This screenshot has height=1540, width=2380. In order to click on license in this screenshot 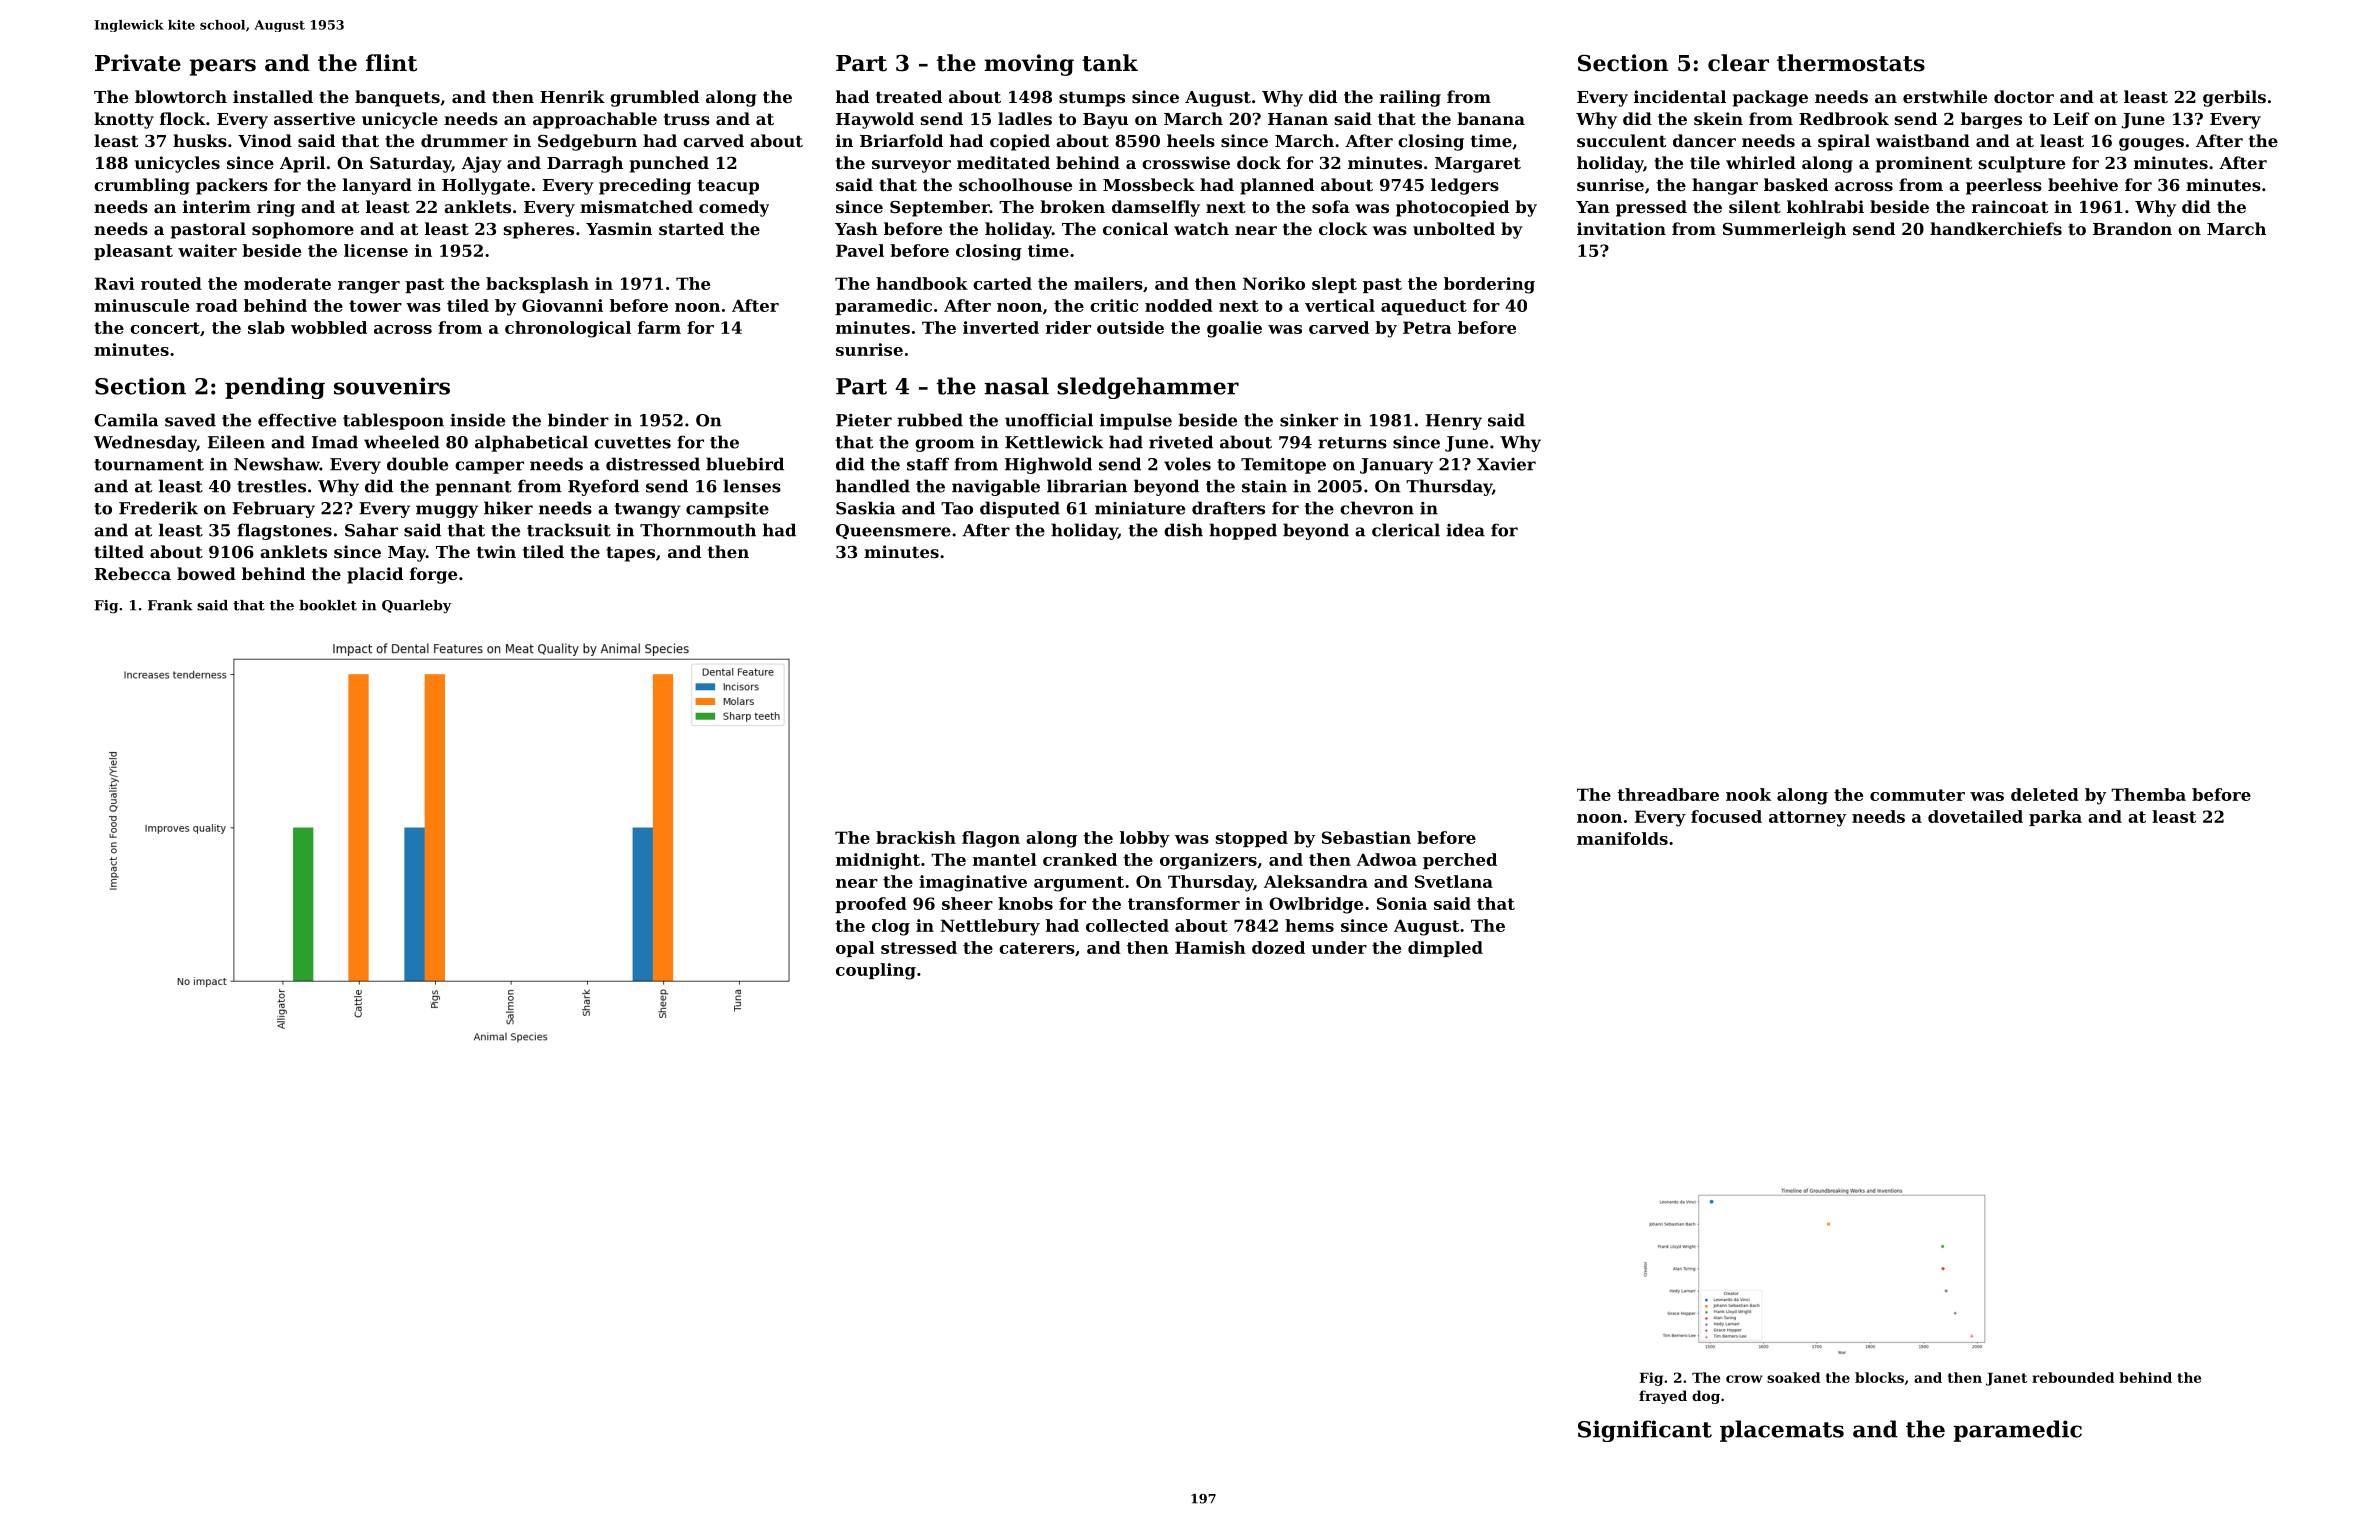, I will do `click(376, 250)`.
